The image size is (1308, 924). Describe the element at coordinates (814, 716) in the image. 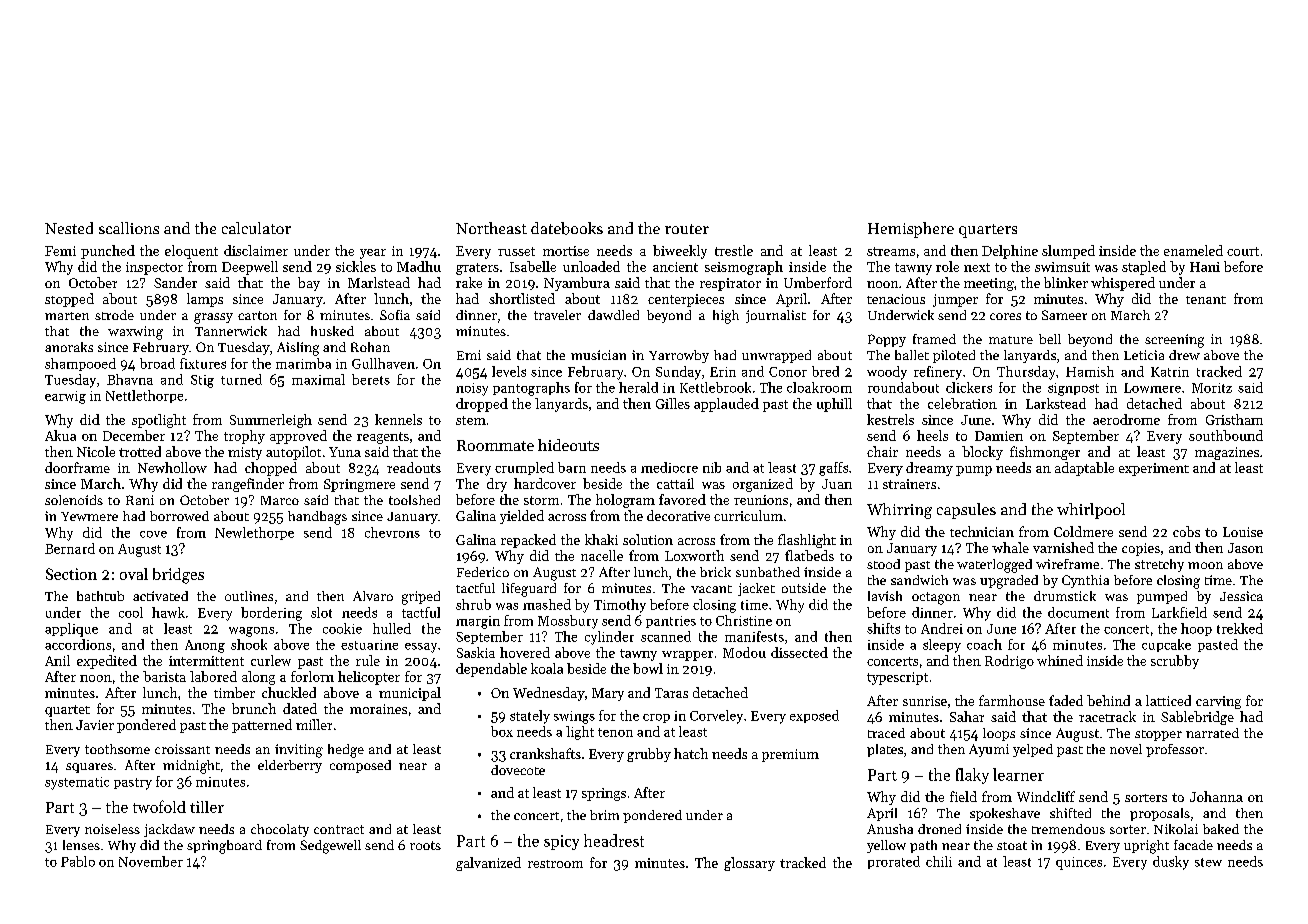

I see `exposed` at that location.
